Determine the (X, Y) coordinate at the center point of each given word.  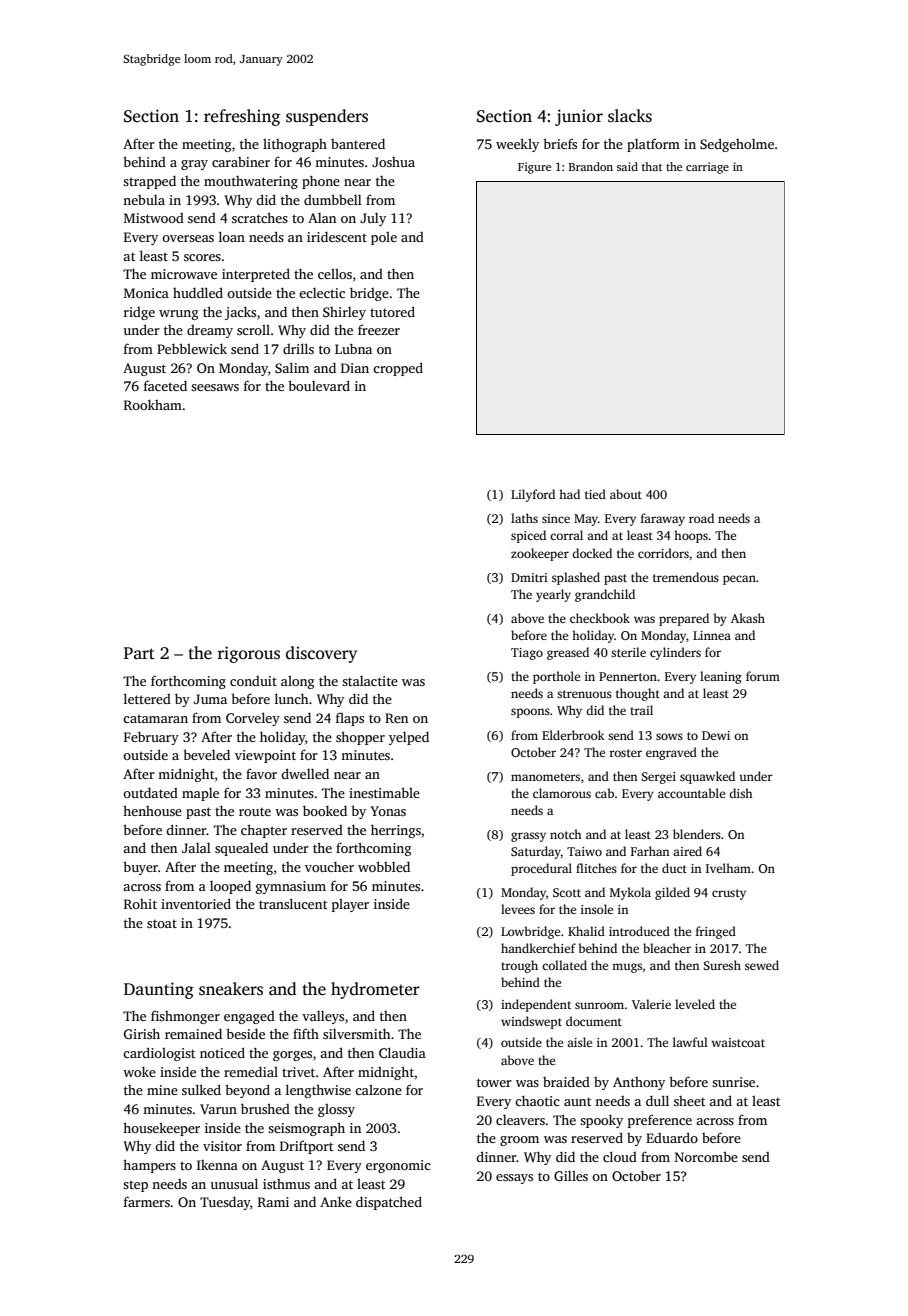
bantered (358, 143)
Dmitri (529, 577)
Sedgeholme (737, 145)
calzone (378, 1090)
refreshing (242, 117)
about (626, 494)
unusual (234, 1183)
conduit (253, 681)
